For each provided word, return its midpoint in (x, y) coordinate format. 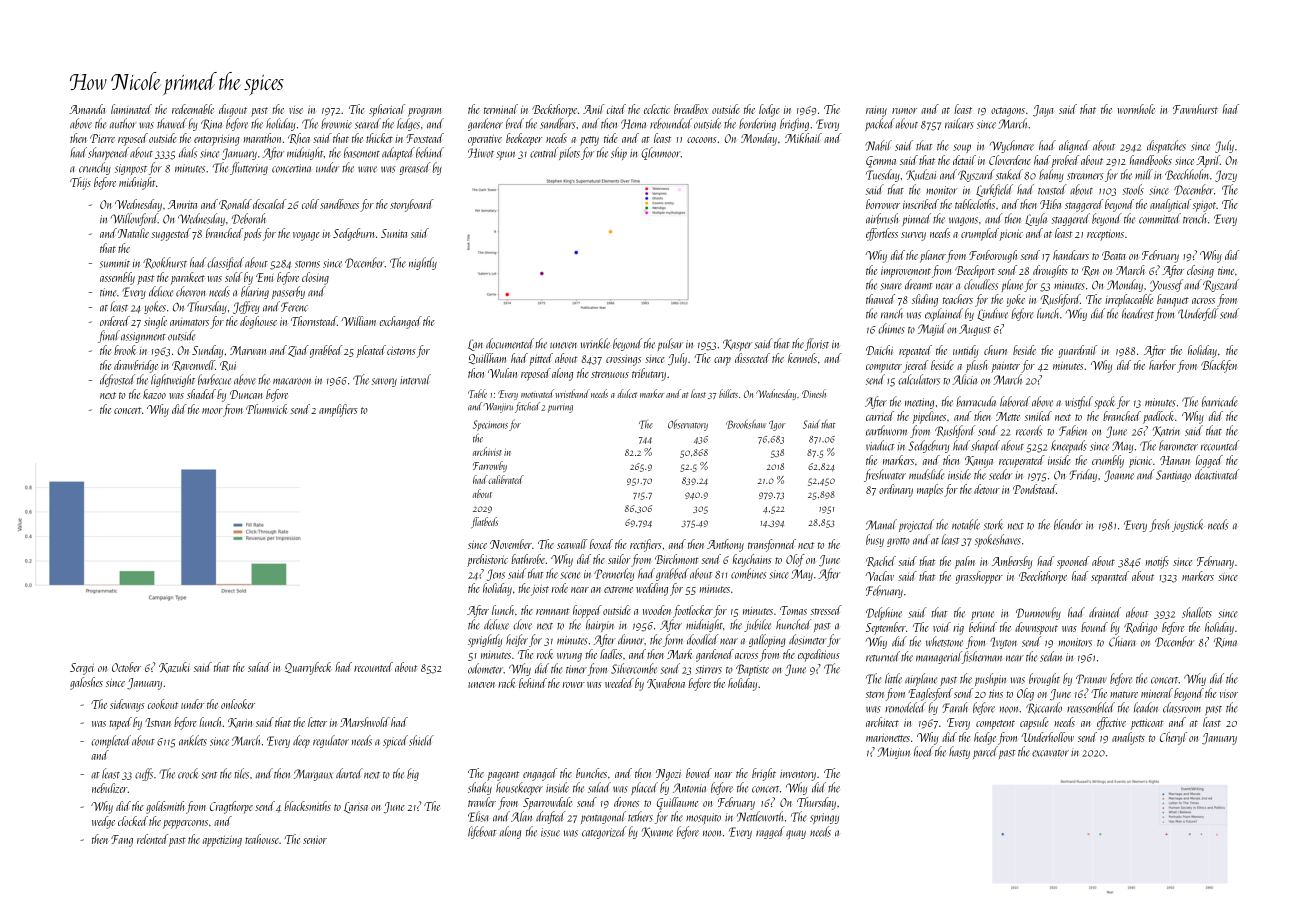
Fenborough (993, 256)
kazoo (154, 394)
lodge (769, 110)
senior (315, 840)
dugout (233, 110)
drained (1105, 612)
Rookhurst (165, 263)
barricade (1220, 401)
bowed (699, 773)
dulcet (627, 393)
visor (1229, 694)
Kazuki (174, 667)
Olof (795, 560)
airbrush (882, 218)
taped (120, 723)
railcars (959, 123)
